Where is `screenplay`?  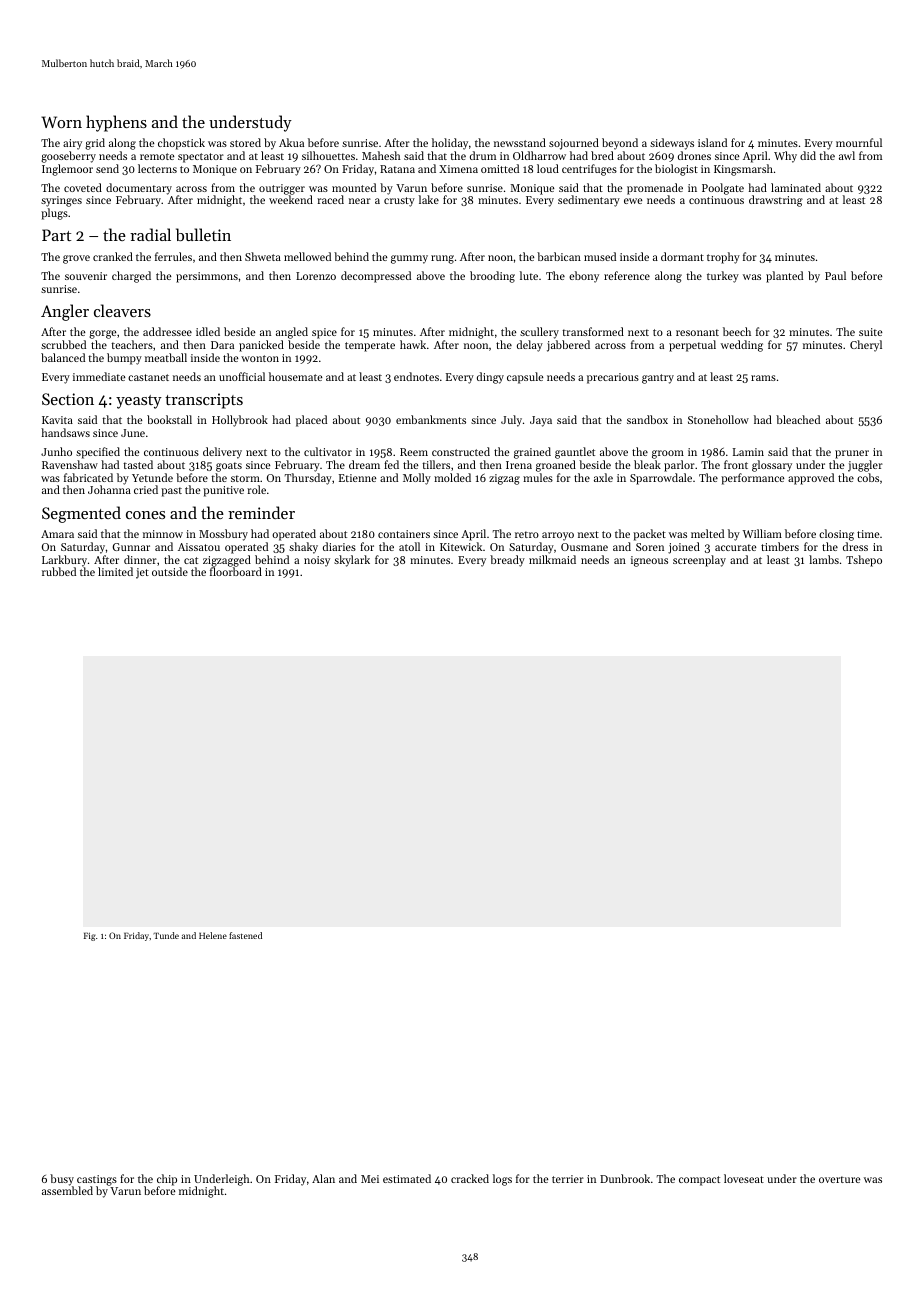
screenplay is located at coordinates (699, 561).
